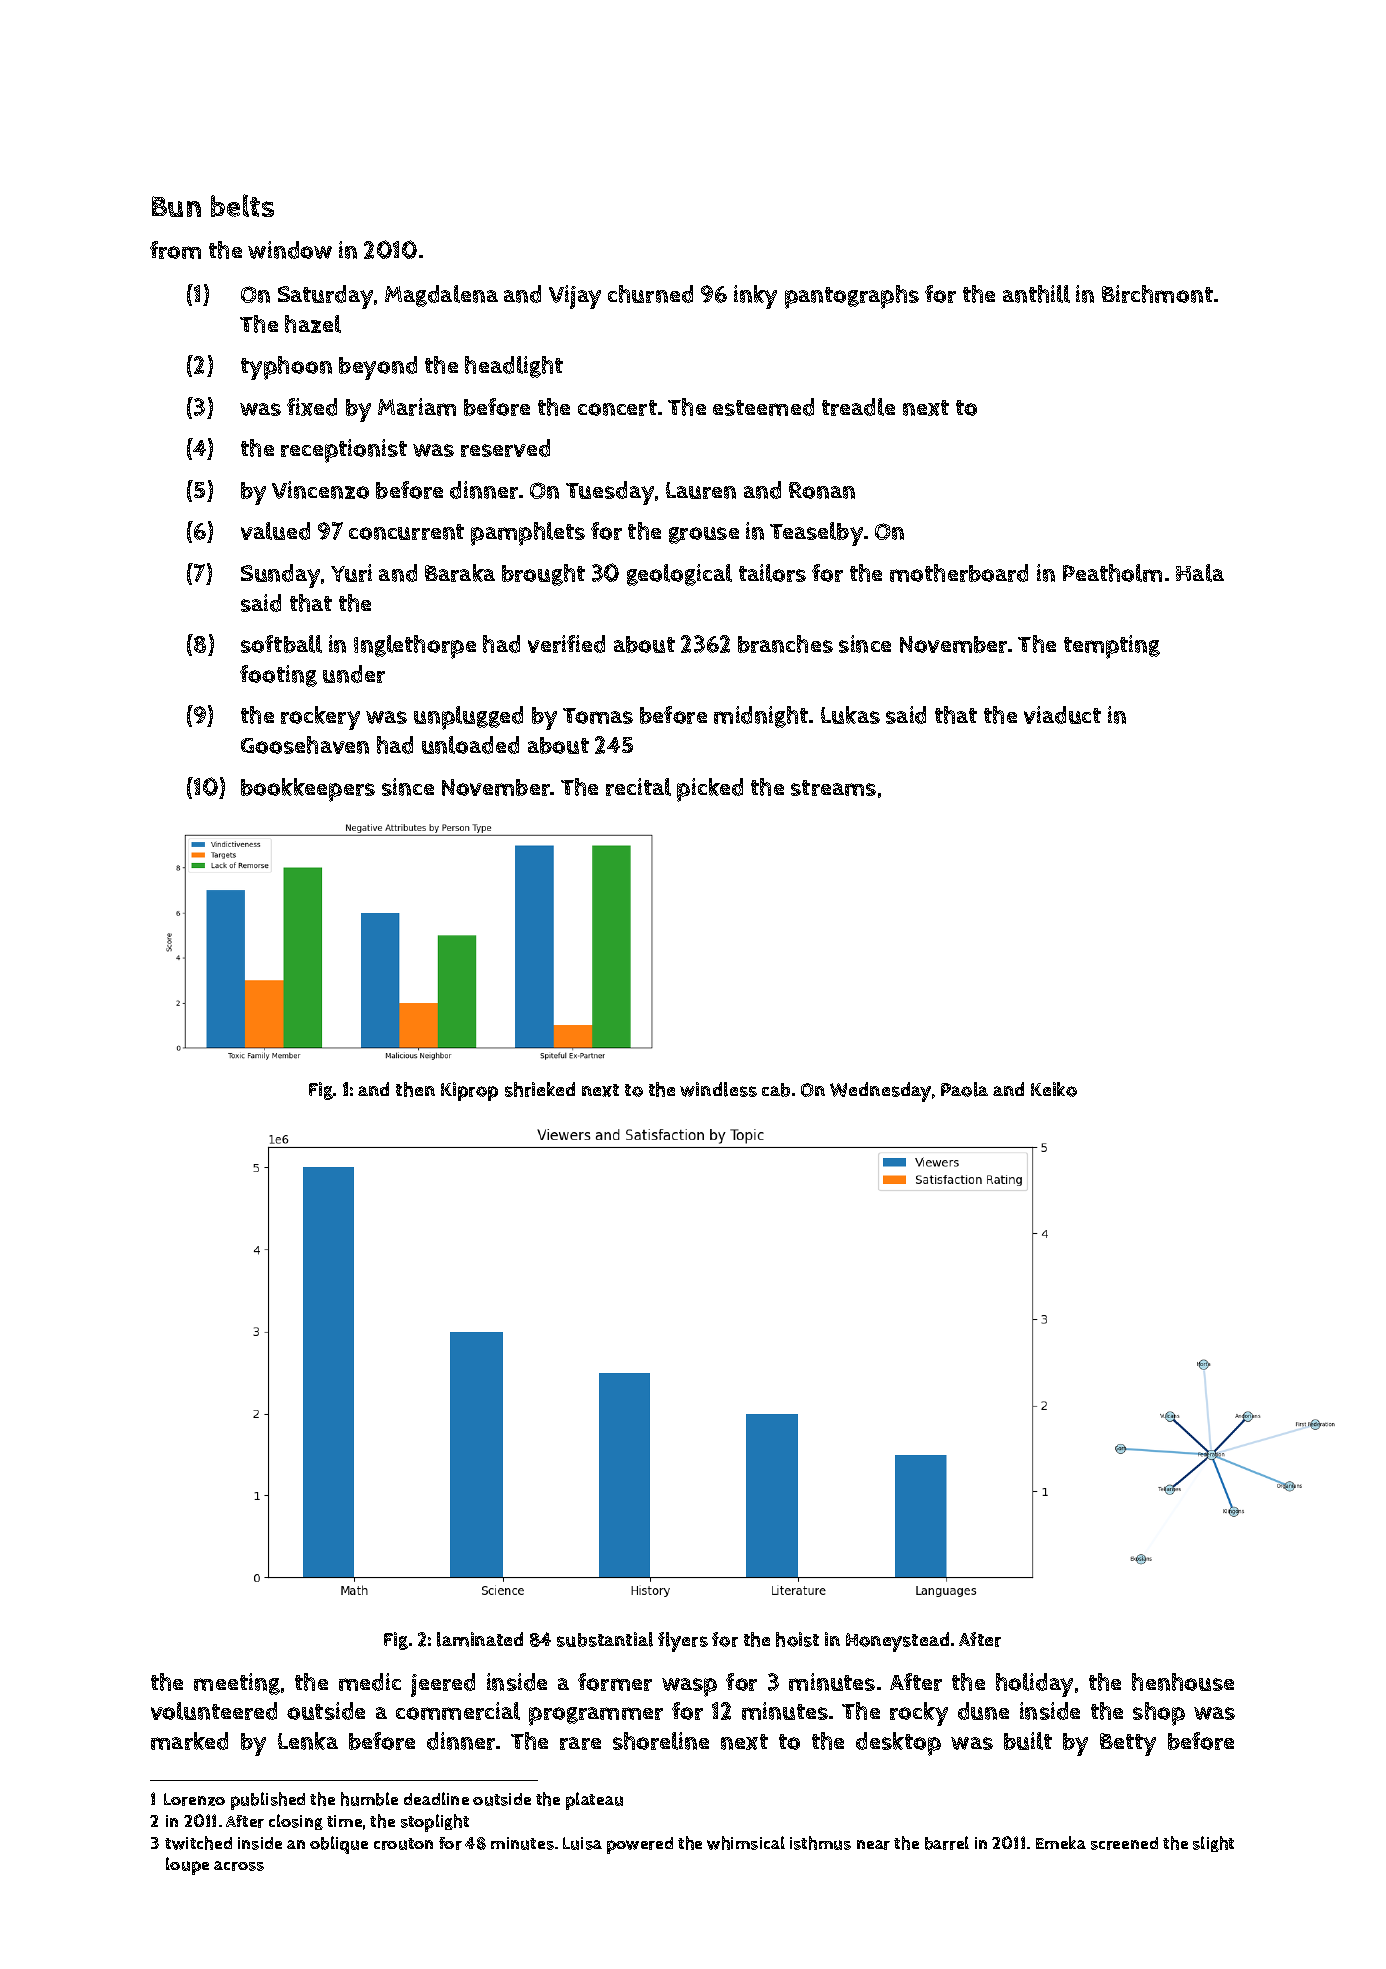 The width and height of the screenshot is (1386, 1969). What do you see at coordinates (746, 1843) in the screenshot?
I see `whimsical` at bounding box center [746, 1843].
